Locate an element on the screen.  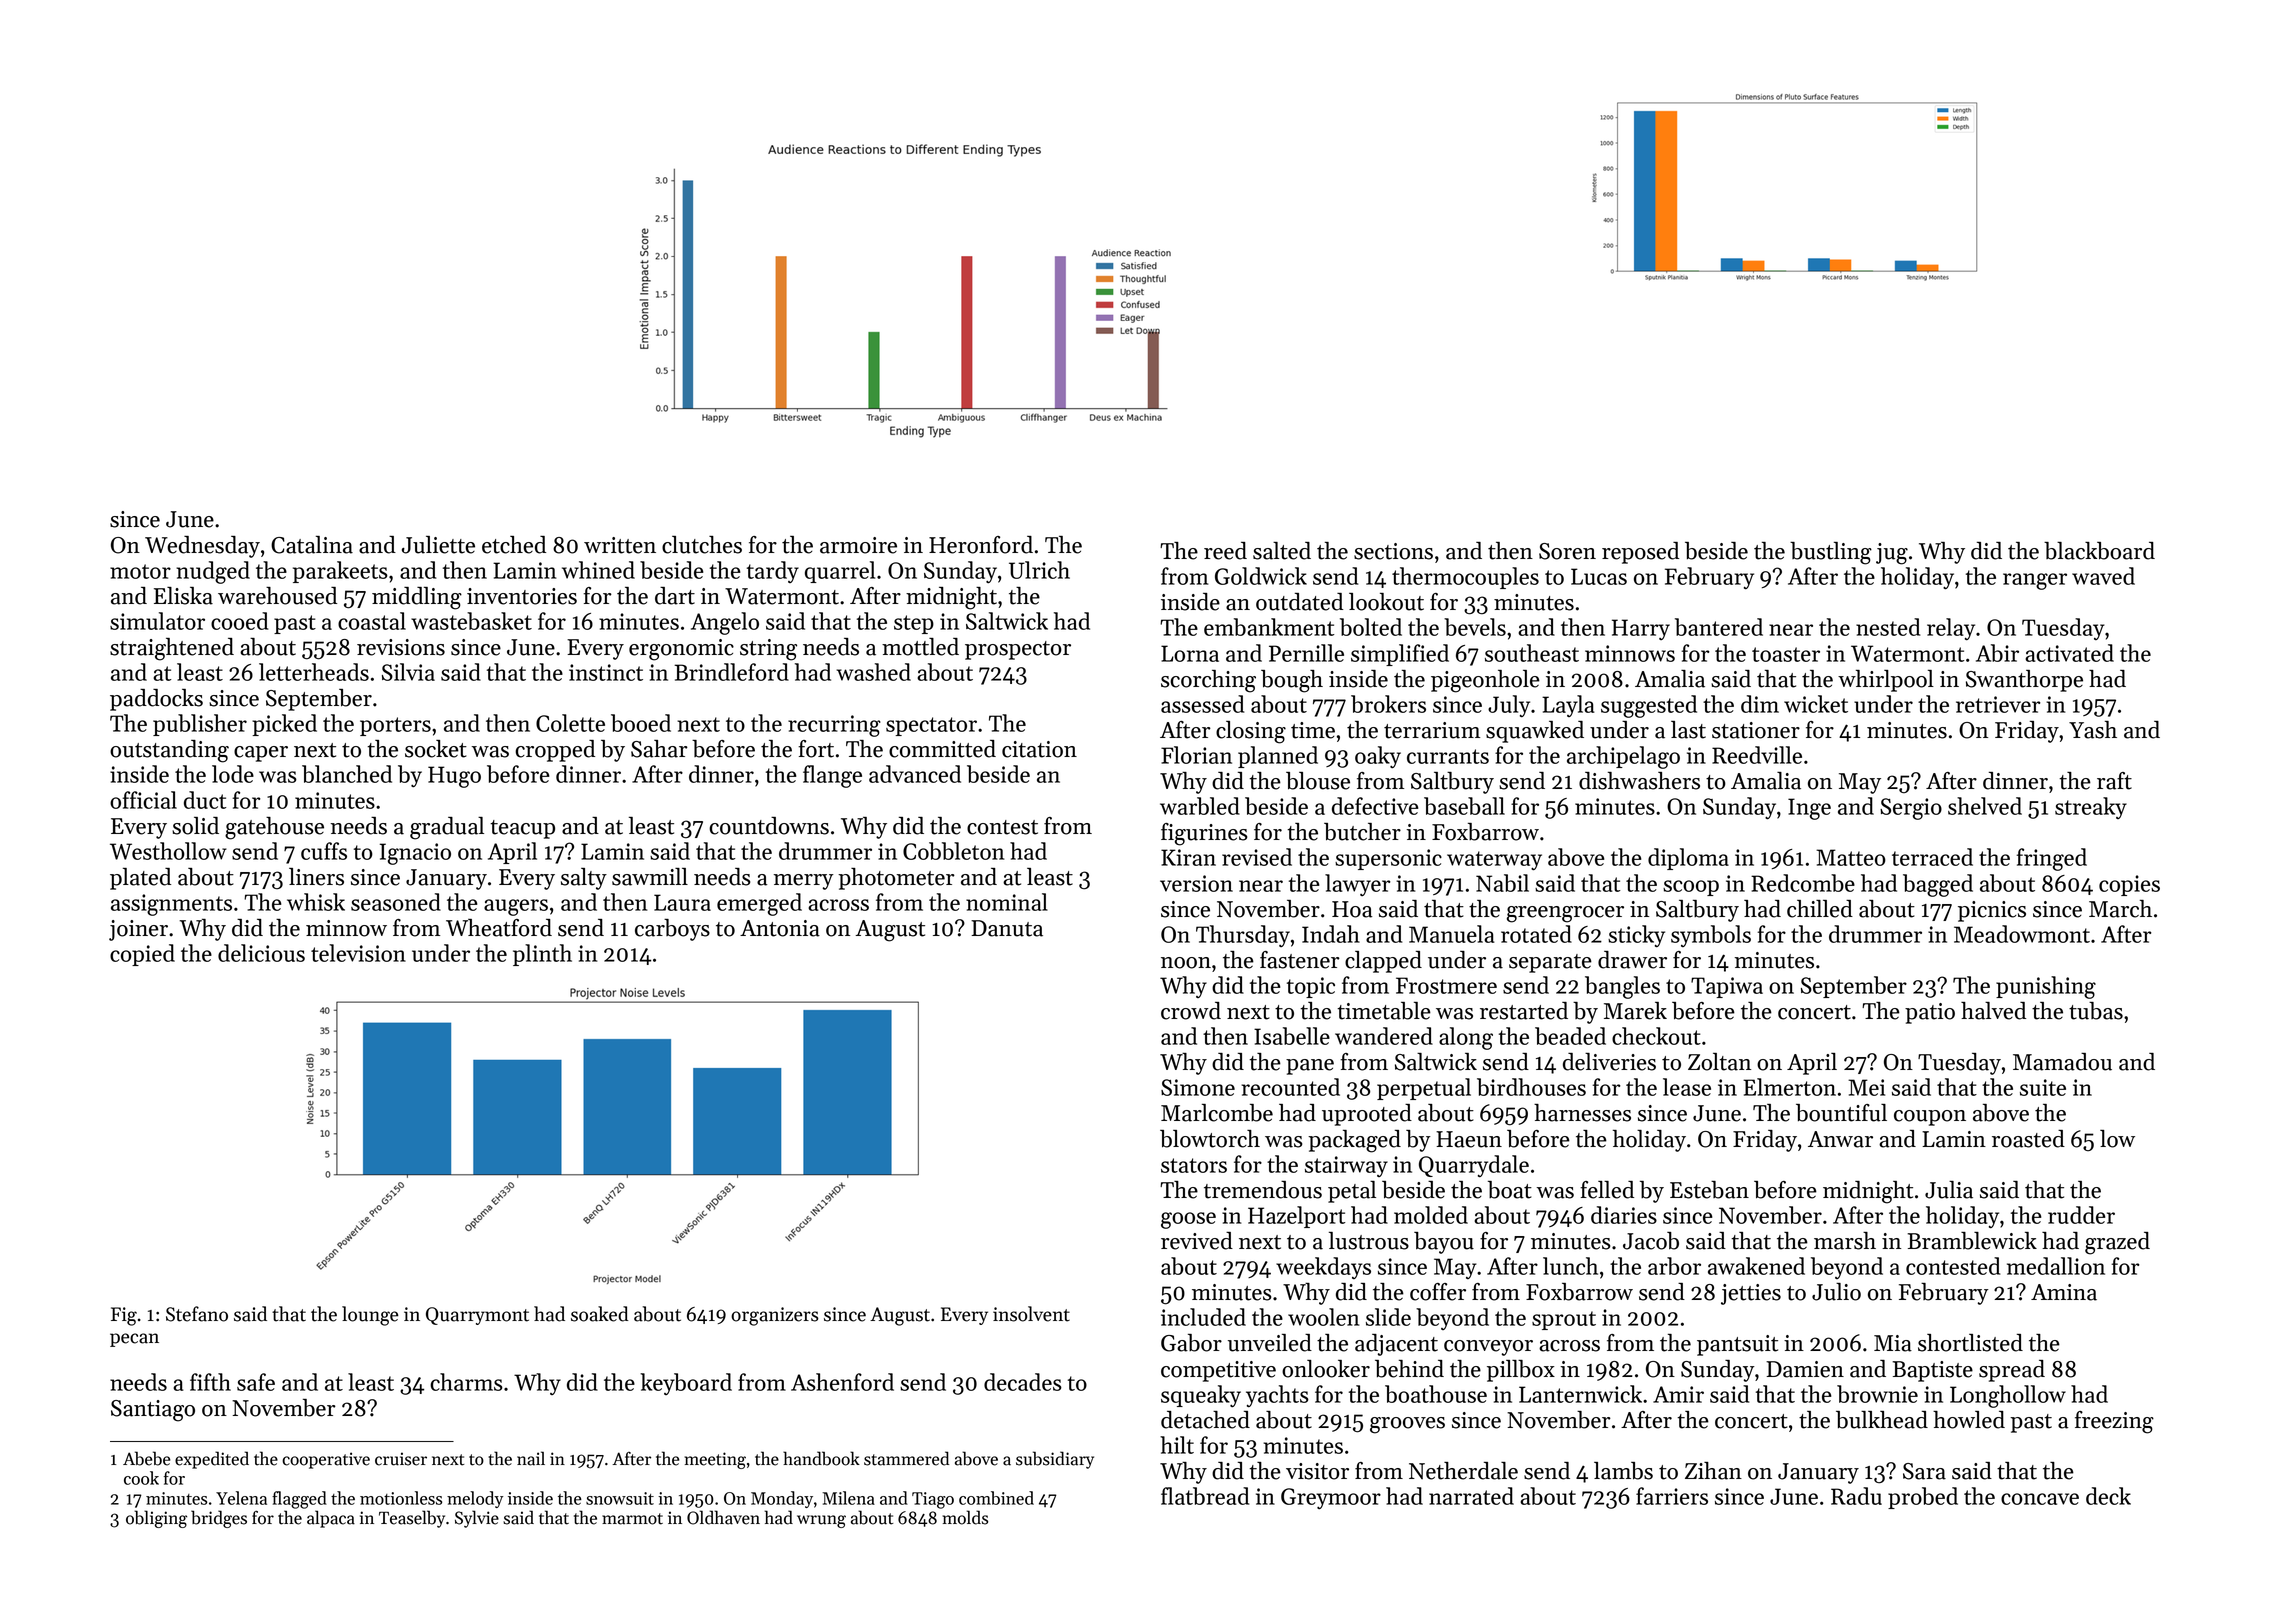
soaked is located at coordinates (599, 1314).
